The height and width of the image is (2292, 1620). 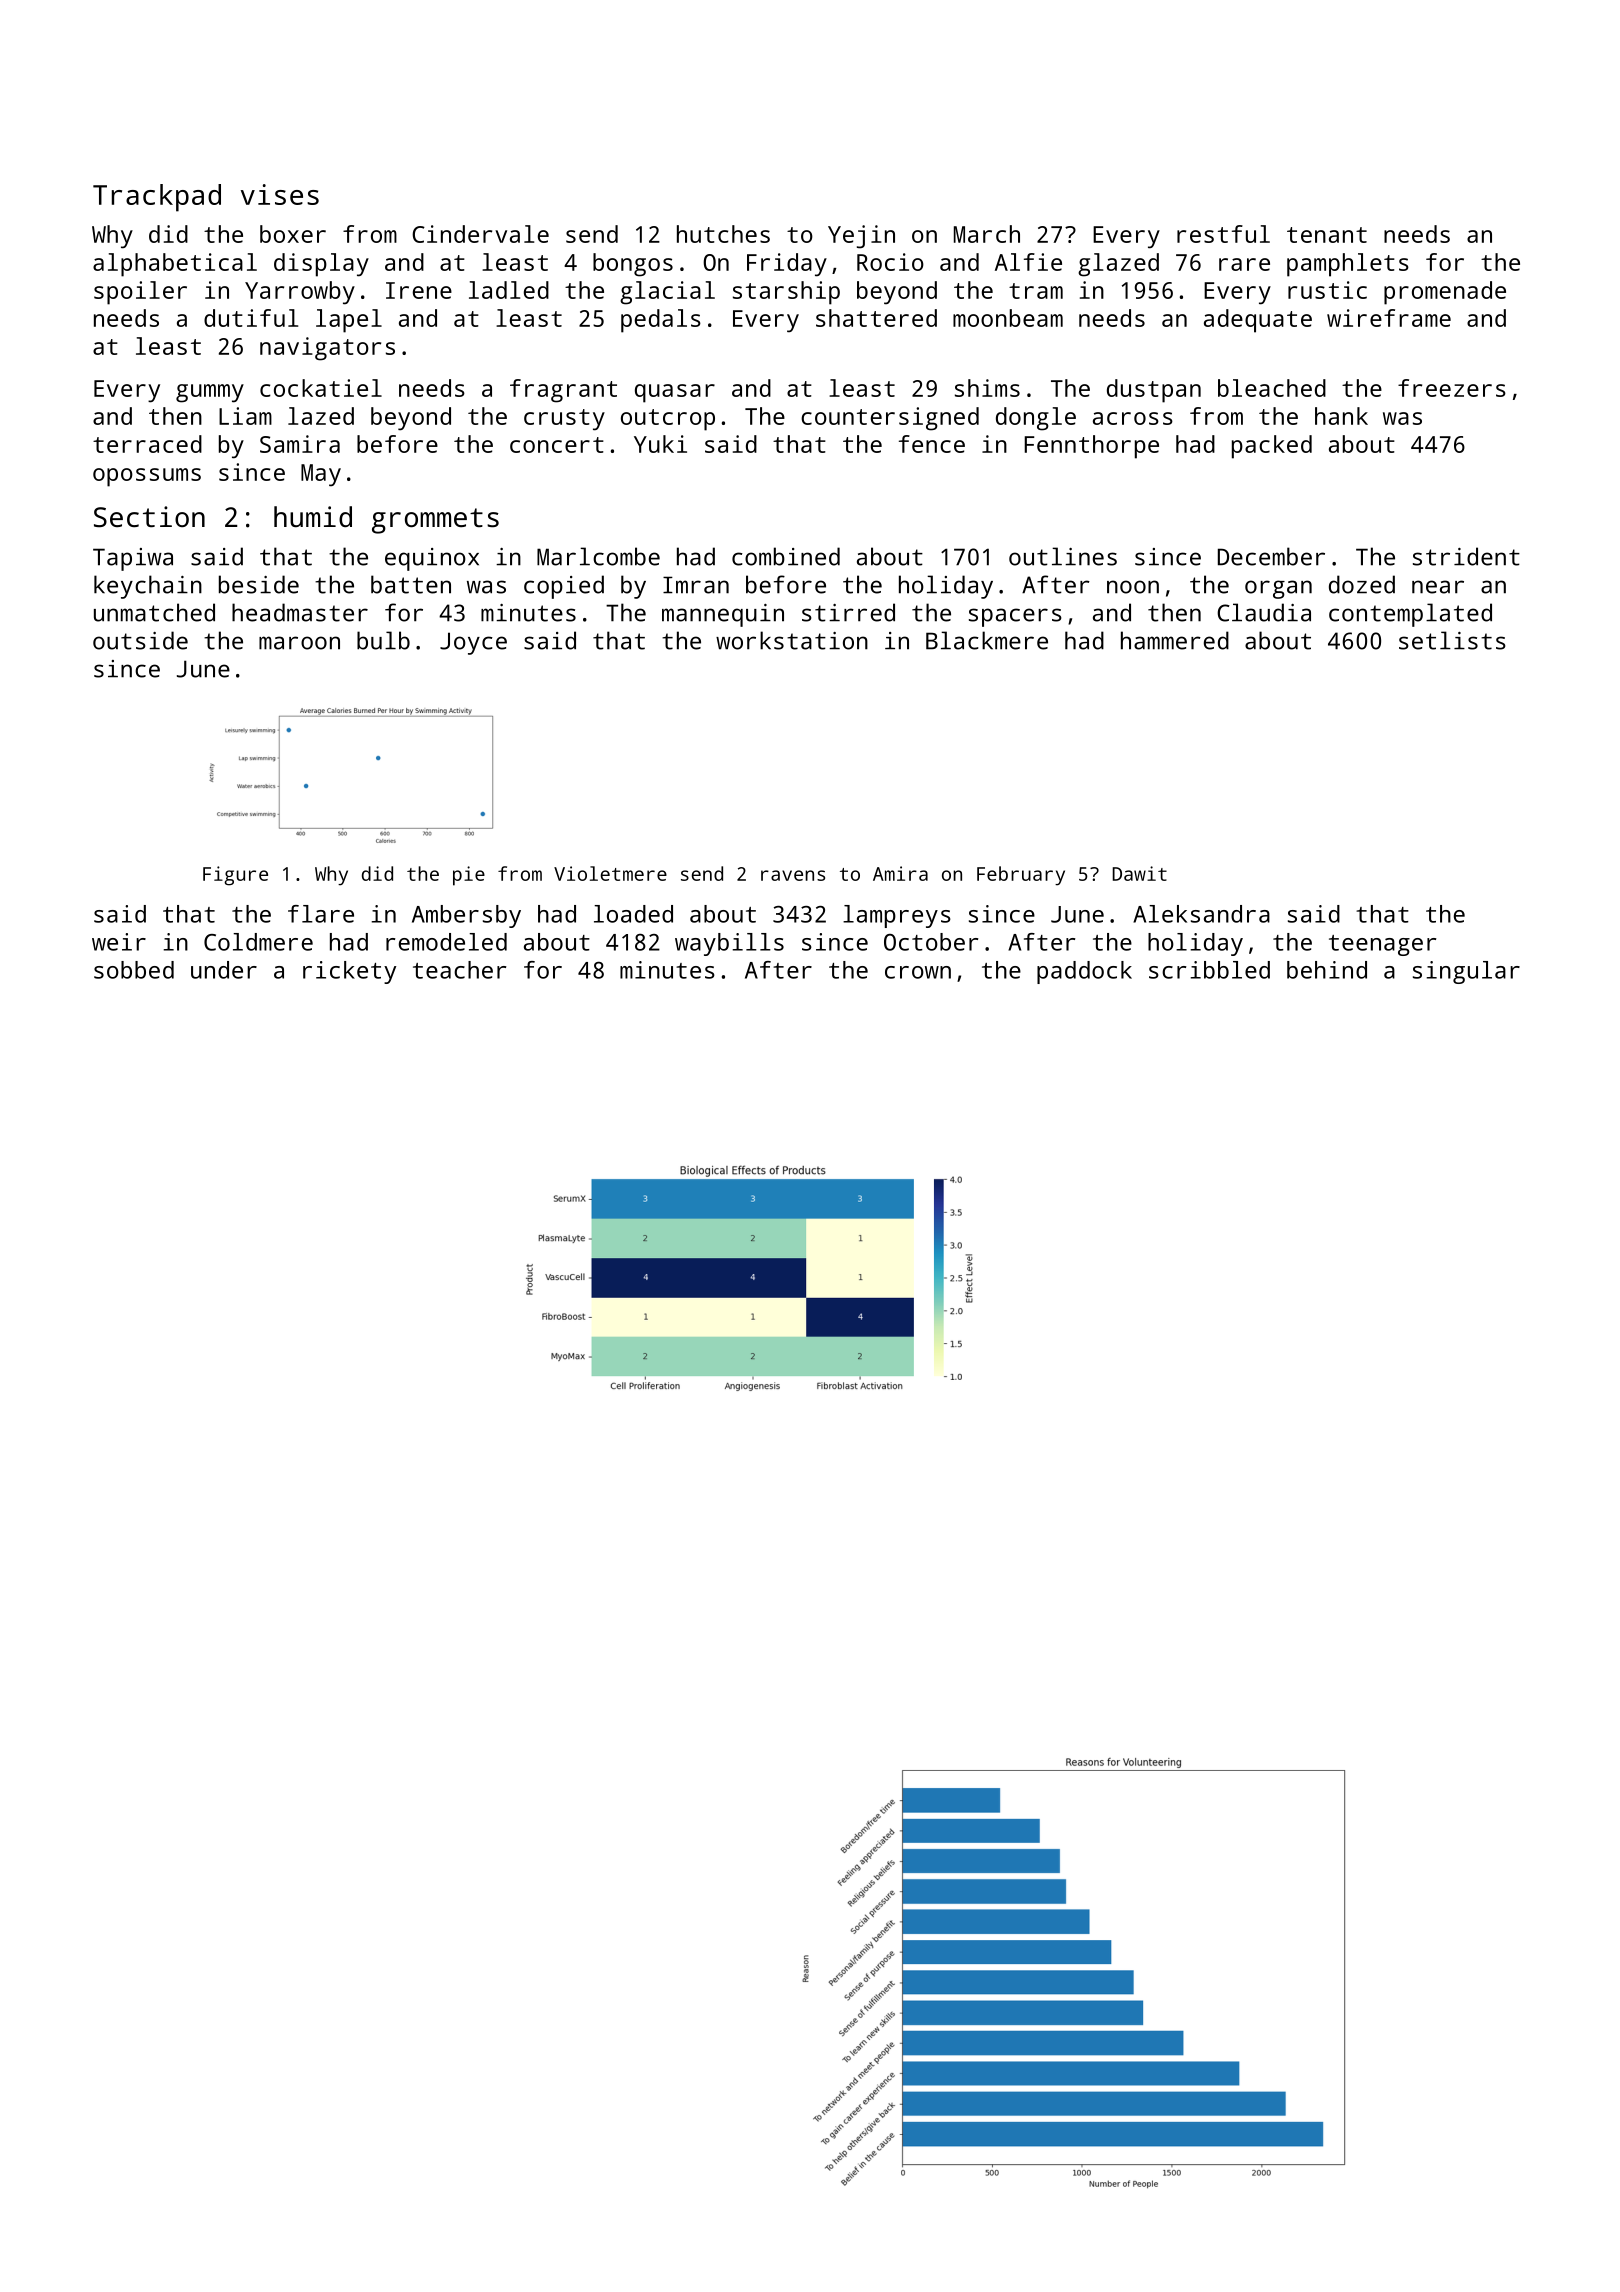 I want to click on tram, so click(x=1036, y=291).
